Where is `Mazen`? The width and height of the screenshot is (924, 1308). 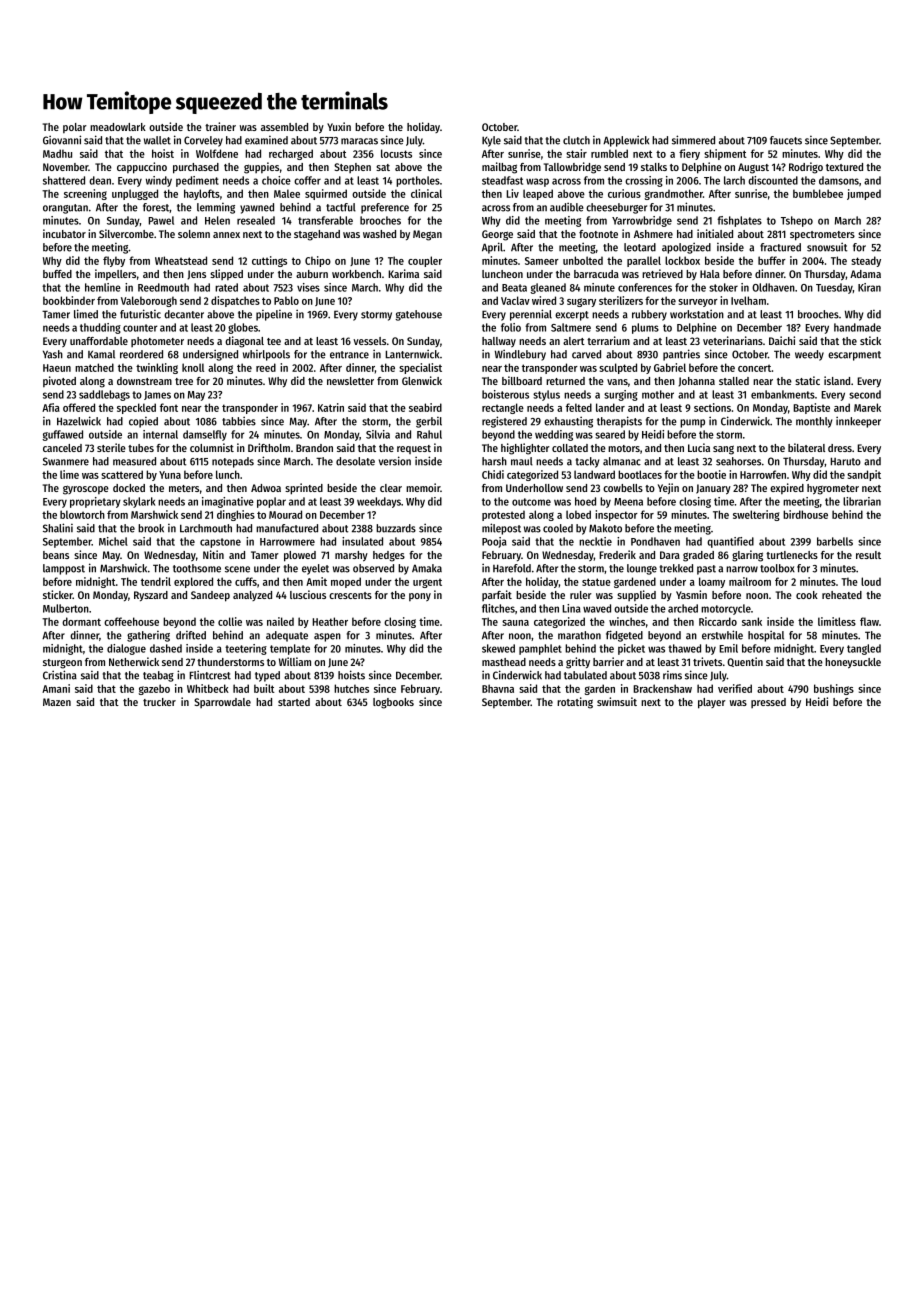 Mazen is located at coordinates (57, 702).
